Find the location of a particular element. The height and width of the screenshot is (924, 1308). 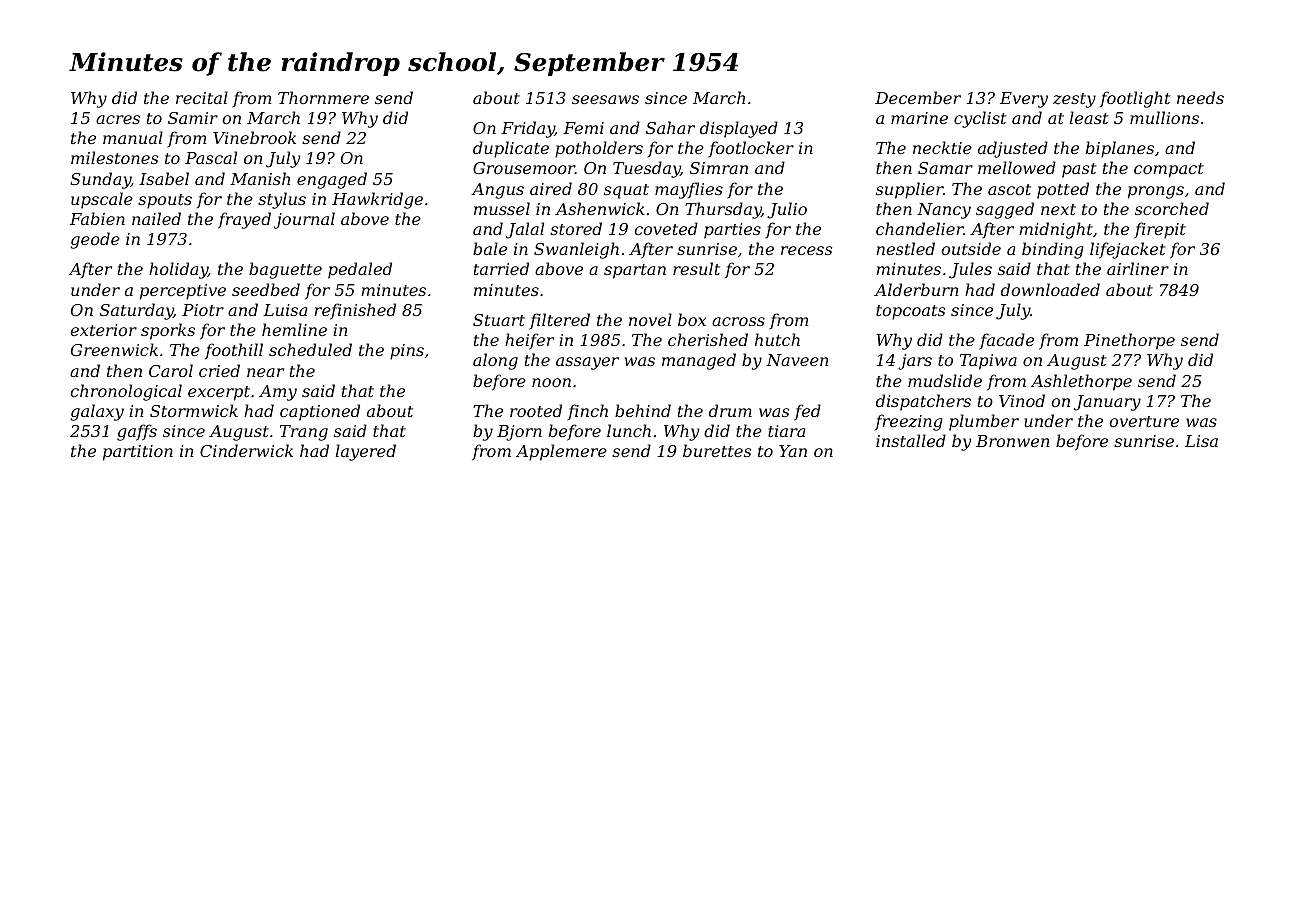

Ashenwick is located at coordinates (600, 208).
